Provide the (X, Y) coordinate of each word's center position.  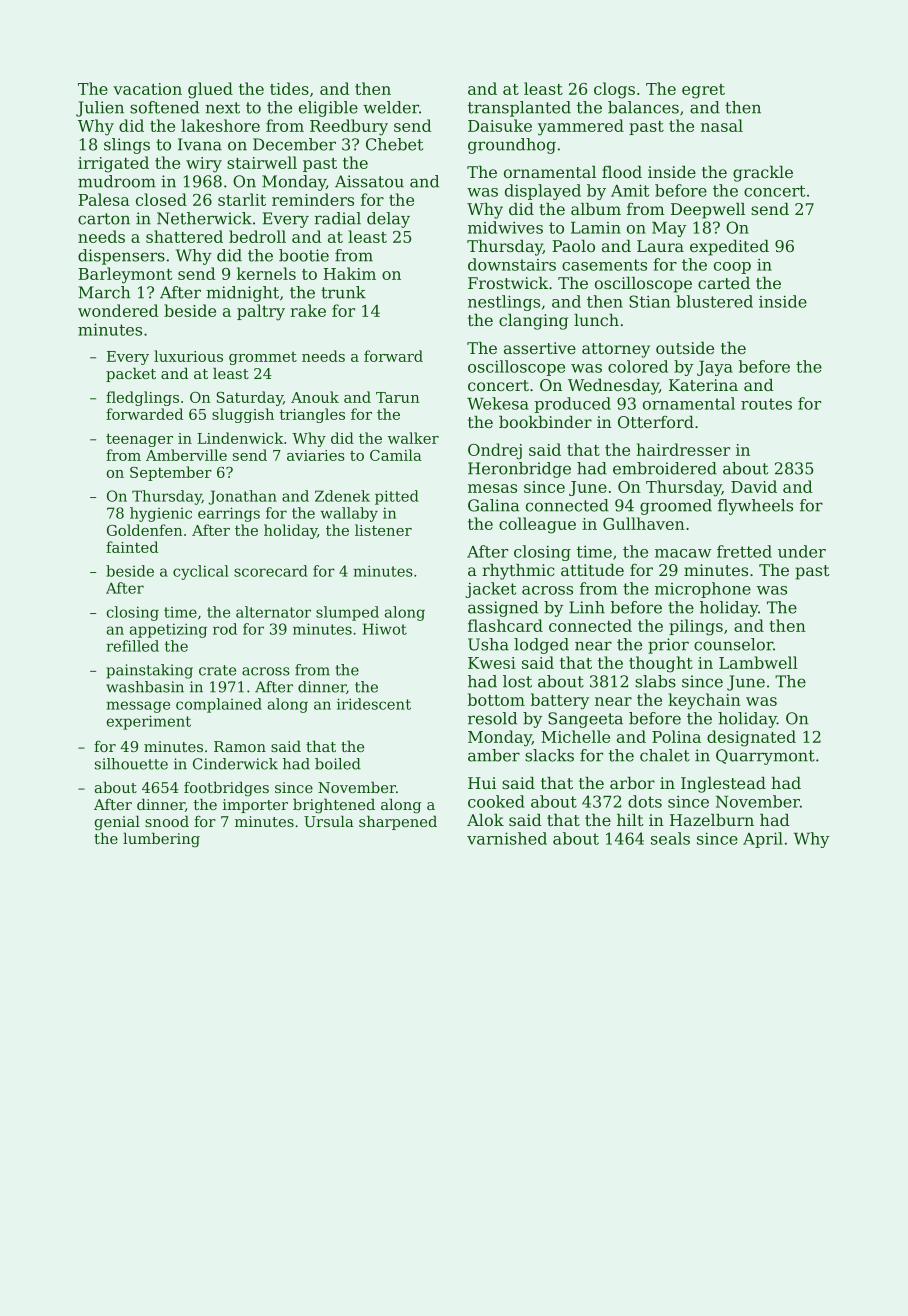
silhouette (131, 764)
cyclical (201, 572)
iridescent (374, 704)
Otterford (656, 422)
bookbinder (545, 422)
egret (703, 91)
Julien (100, 109)
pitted (397, 497)
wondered (118, 310)
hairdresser (683, 449)
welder (391, 107)
